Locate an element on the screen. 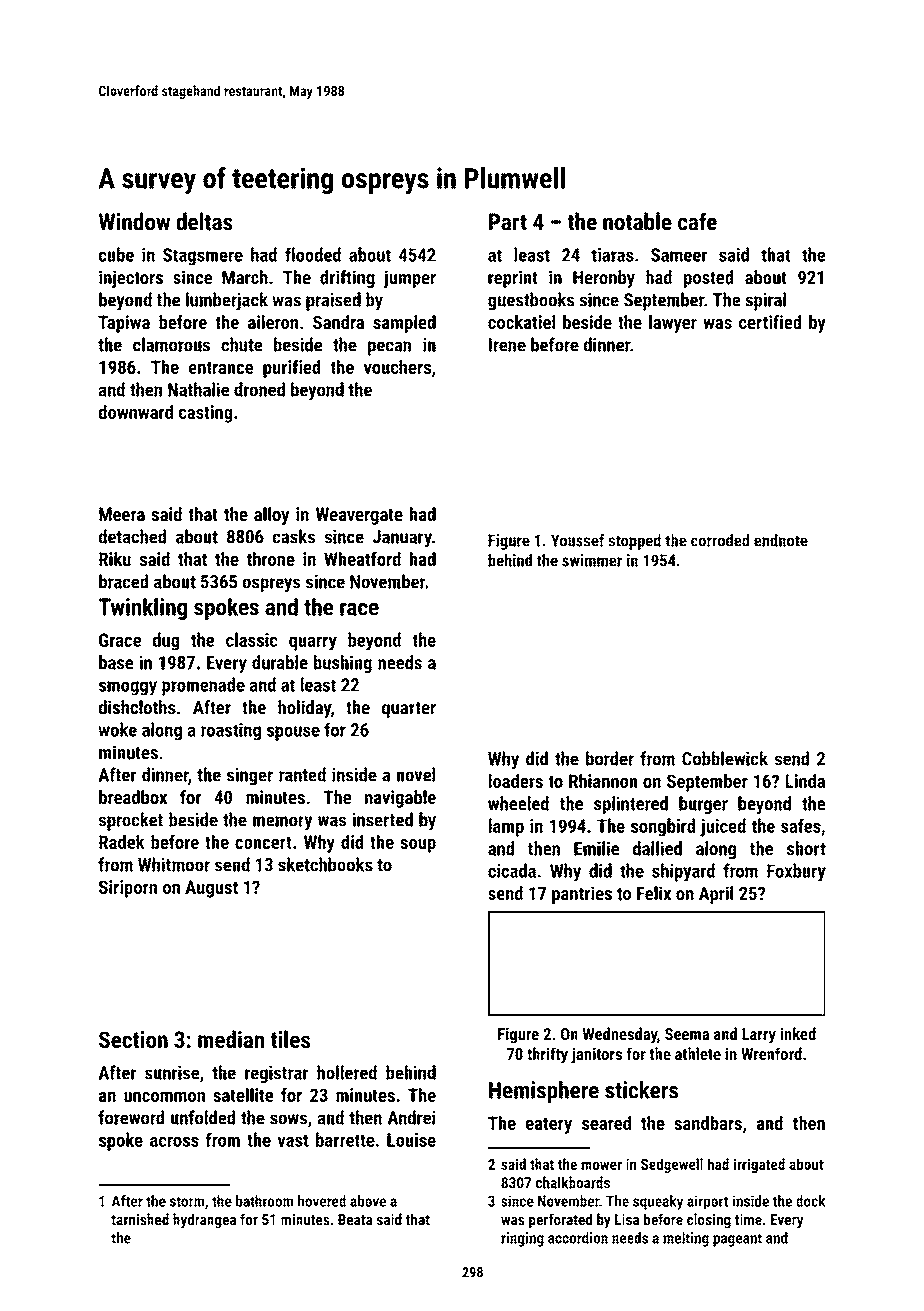 This screenshot has width=924, height=1311. March is located at coordinates (245, 277).
